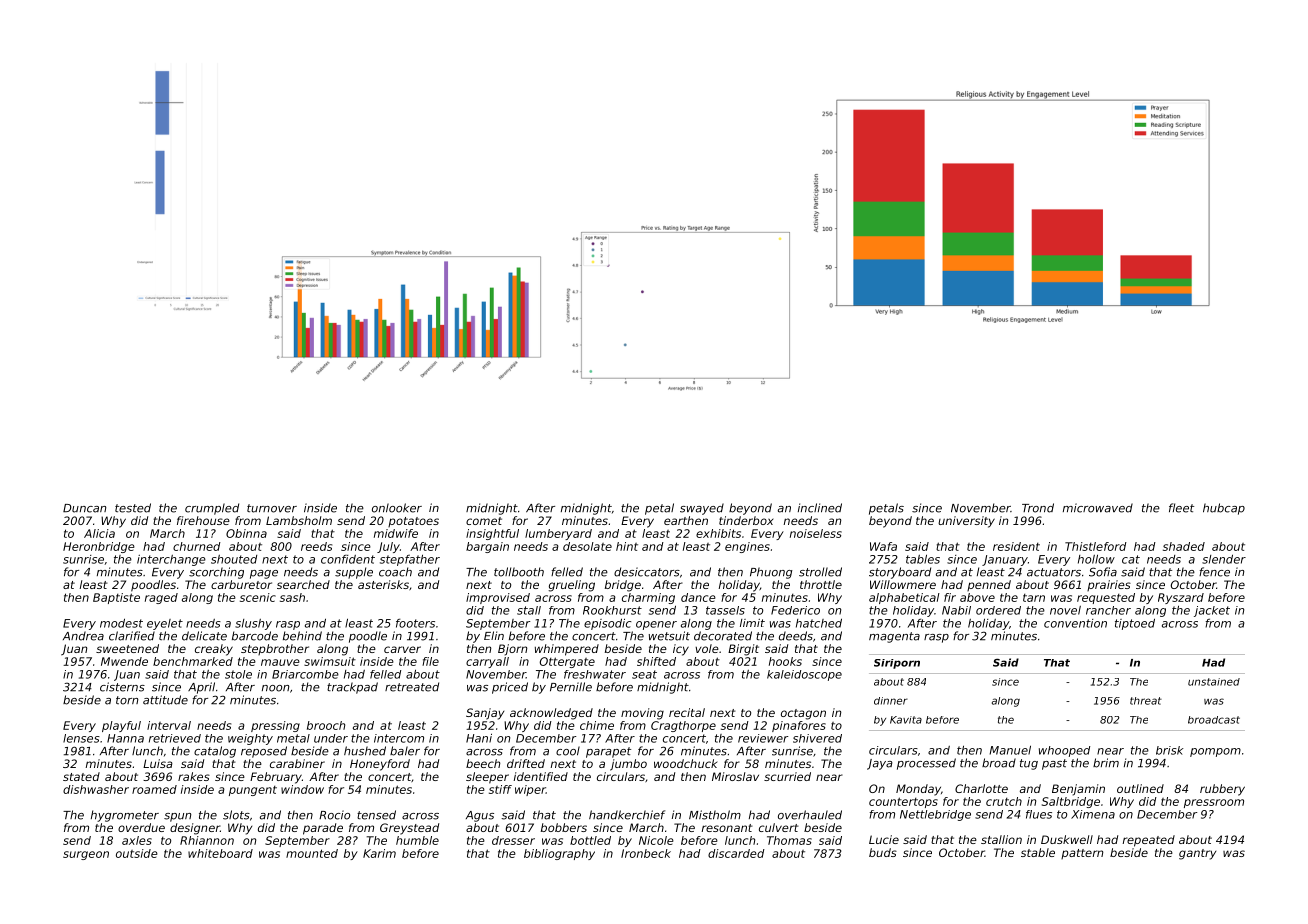 The image size is (1308, 924). Describe the element at coordinates (644, 674) in the screenshot. I see `seat` at that location.
